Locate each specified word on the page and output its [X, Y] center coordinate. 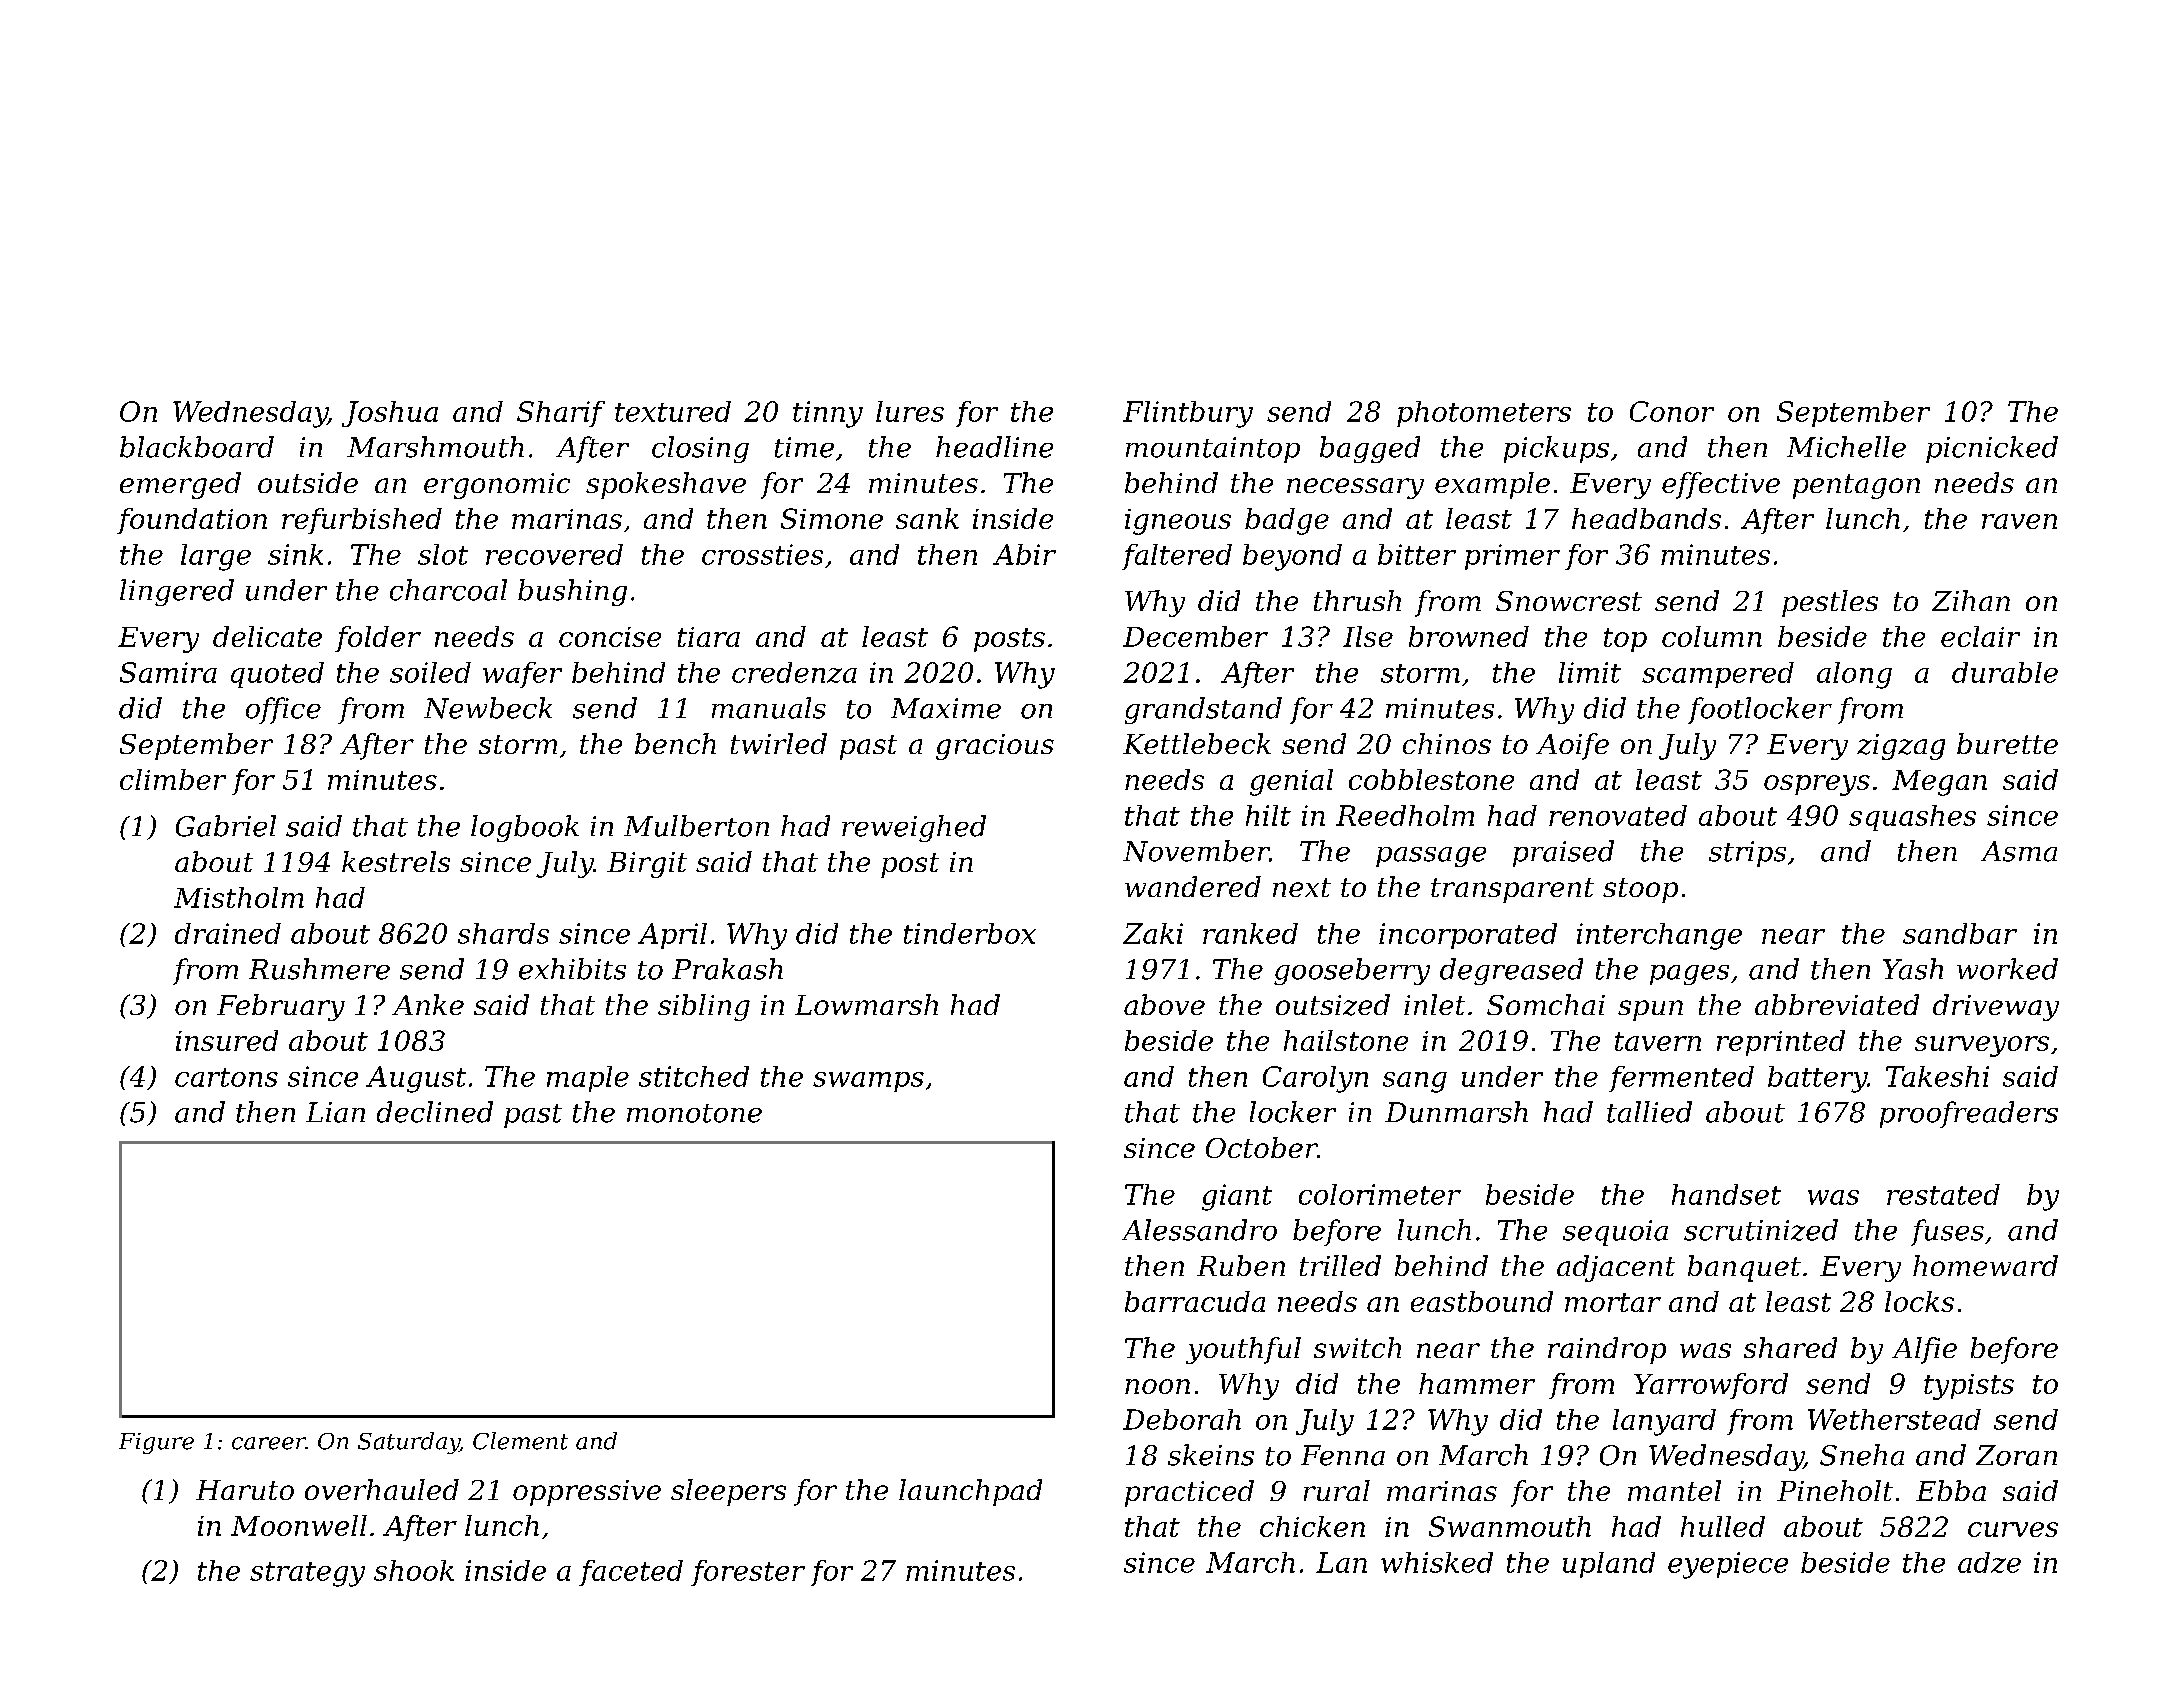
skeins [1211, 1455]
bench [675, 743]
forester [748, 1573]
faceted [631, 1573]
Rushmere [319, 969]
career [269, 1443]
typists [1969, 1387]
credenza [794, 672]
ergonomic [497, 486]
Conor [1672, 411]
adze [1989, 1562]
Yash [1913, 969]
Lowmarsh [866, 1004]
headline [994, 447]
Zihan [1971, 600]
